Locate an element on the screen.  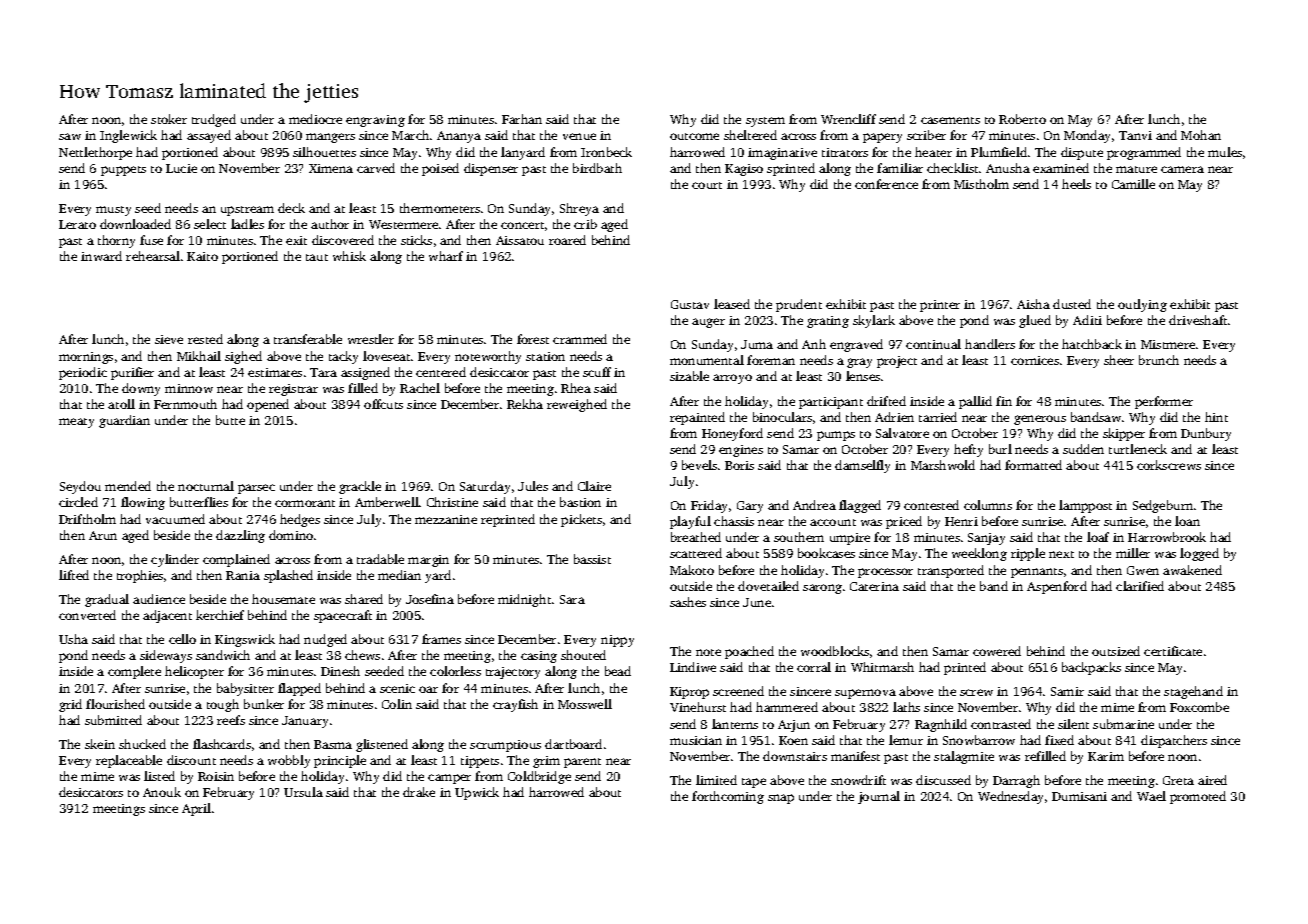
lifted is located at coordinates (74, 575).
